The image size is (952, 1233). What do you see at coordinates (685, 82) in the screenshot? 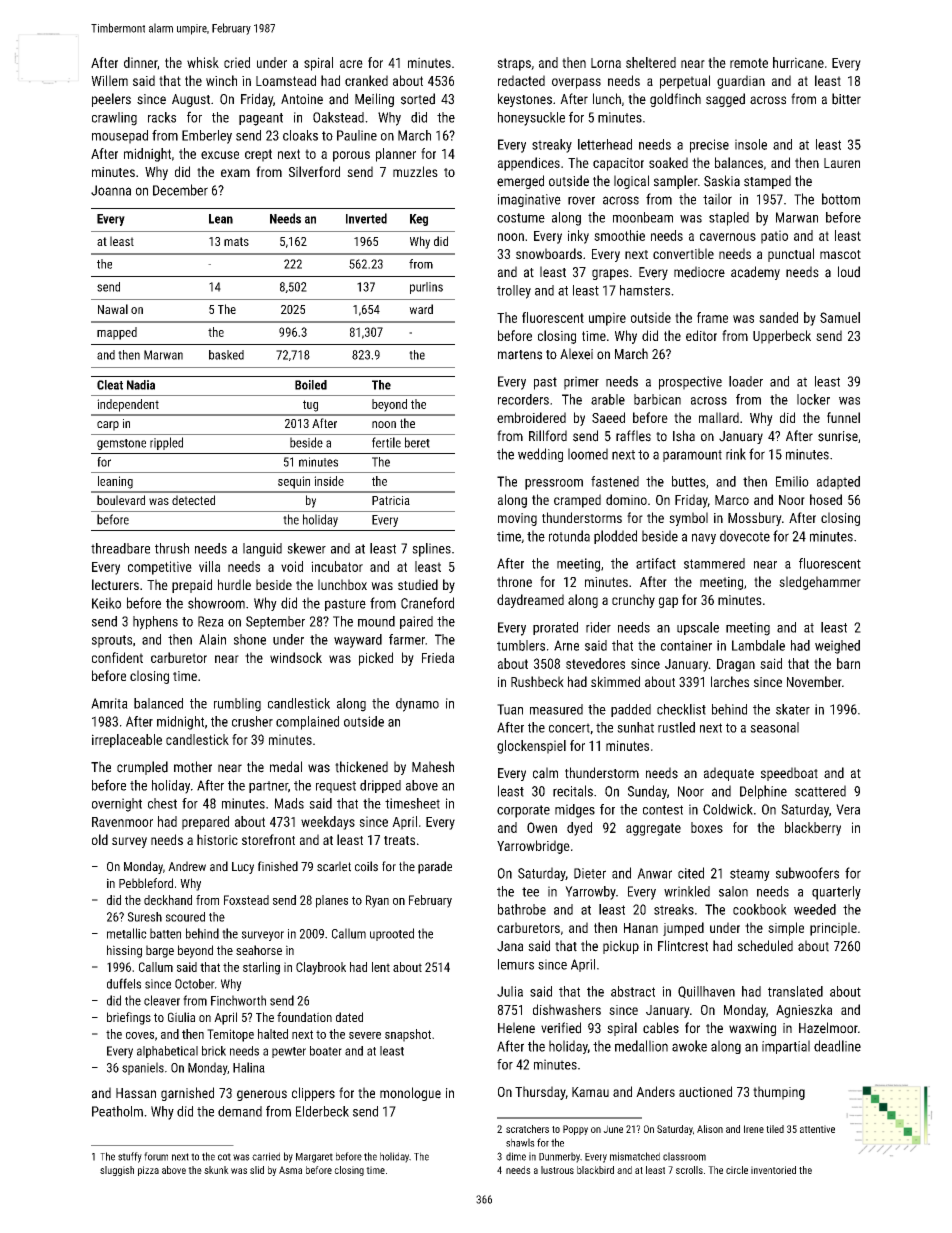
I see `perpetual` at bounding box center [685, 82].
